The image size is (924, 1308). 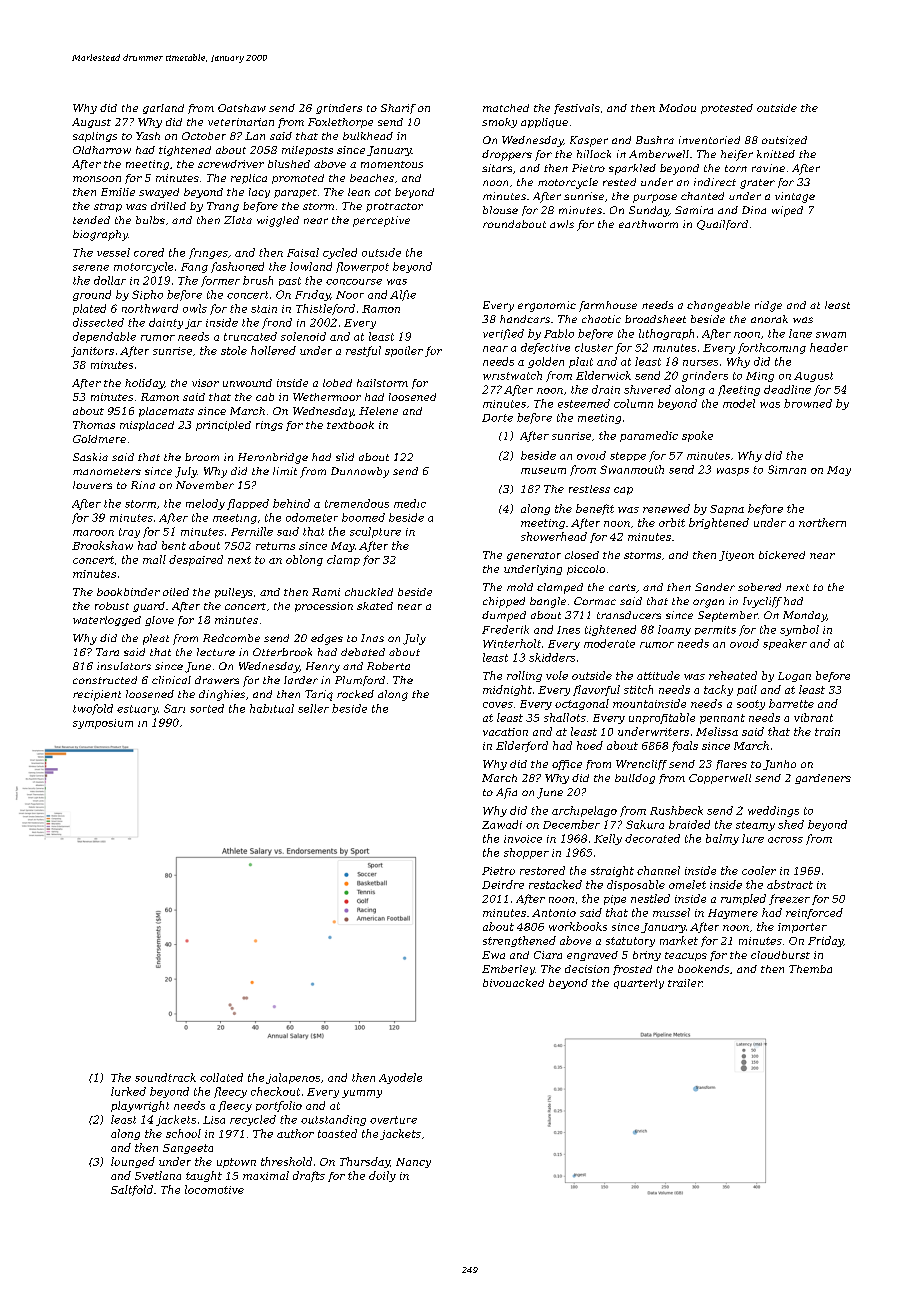 I want to click on Oatshaw, so click(x=242, y=108).
